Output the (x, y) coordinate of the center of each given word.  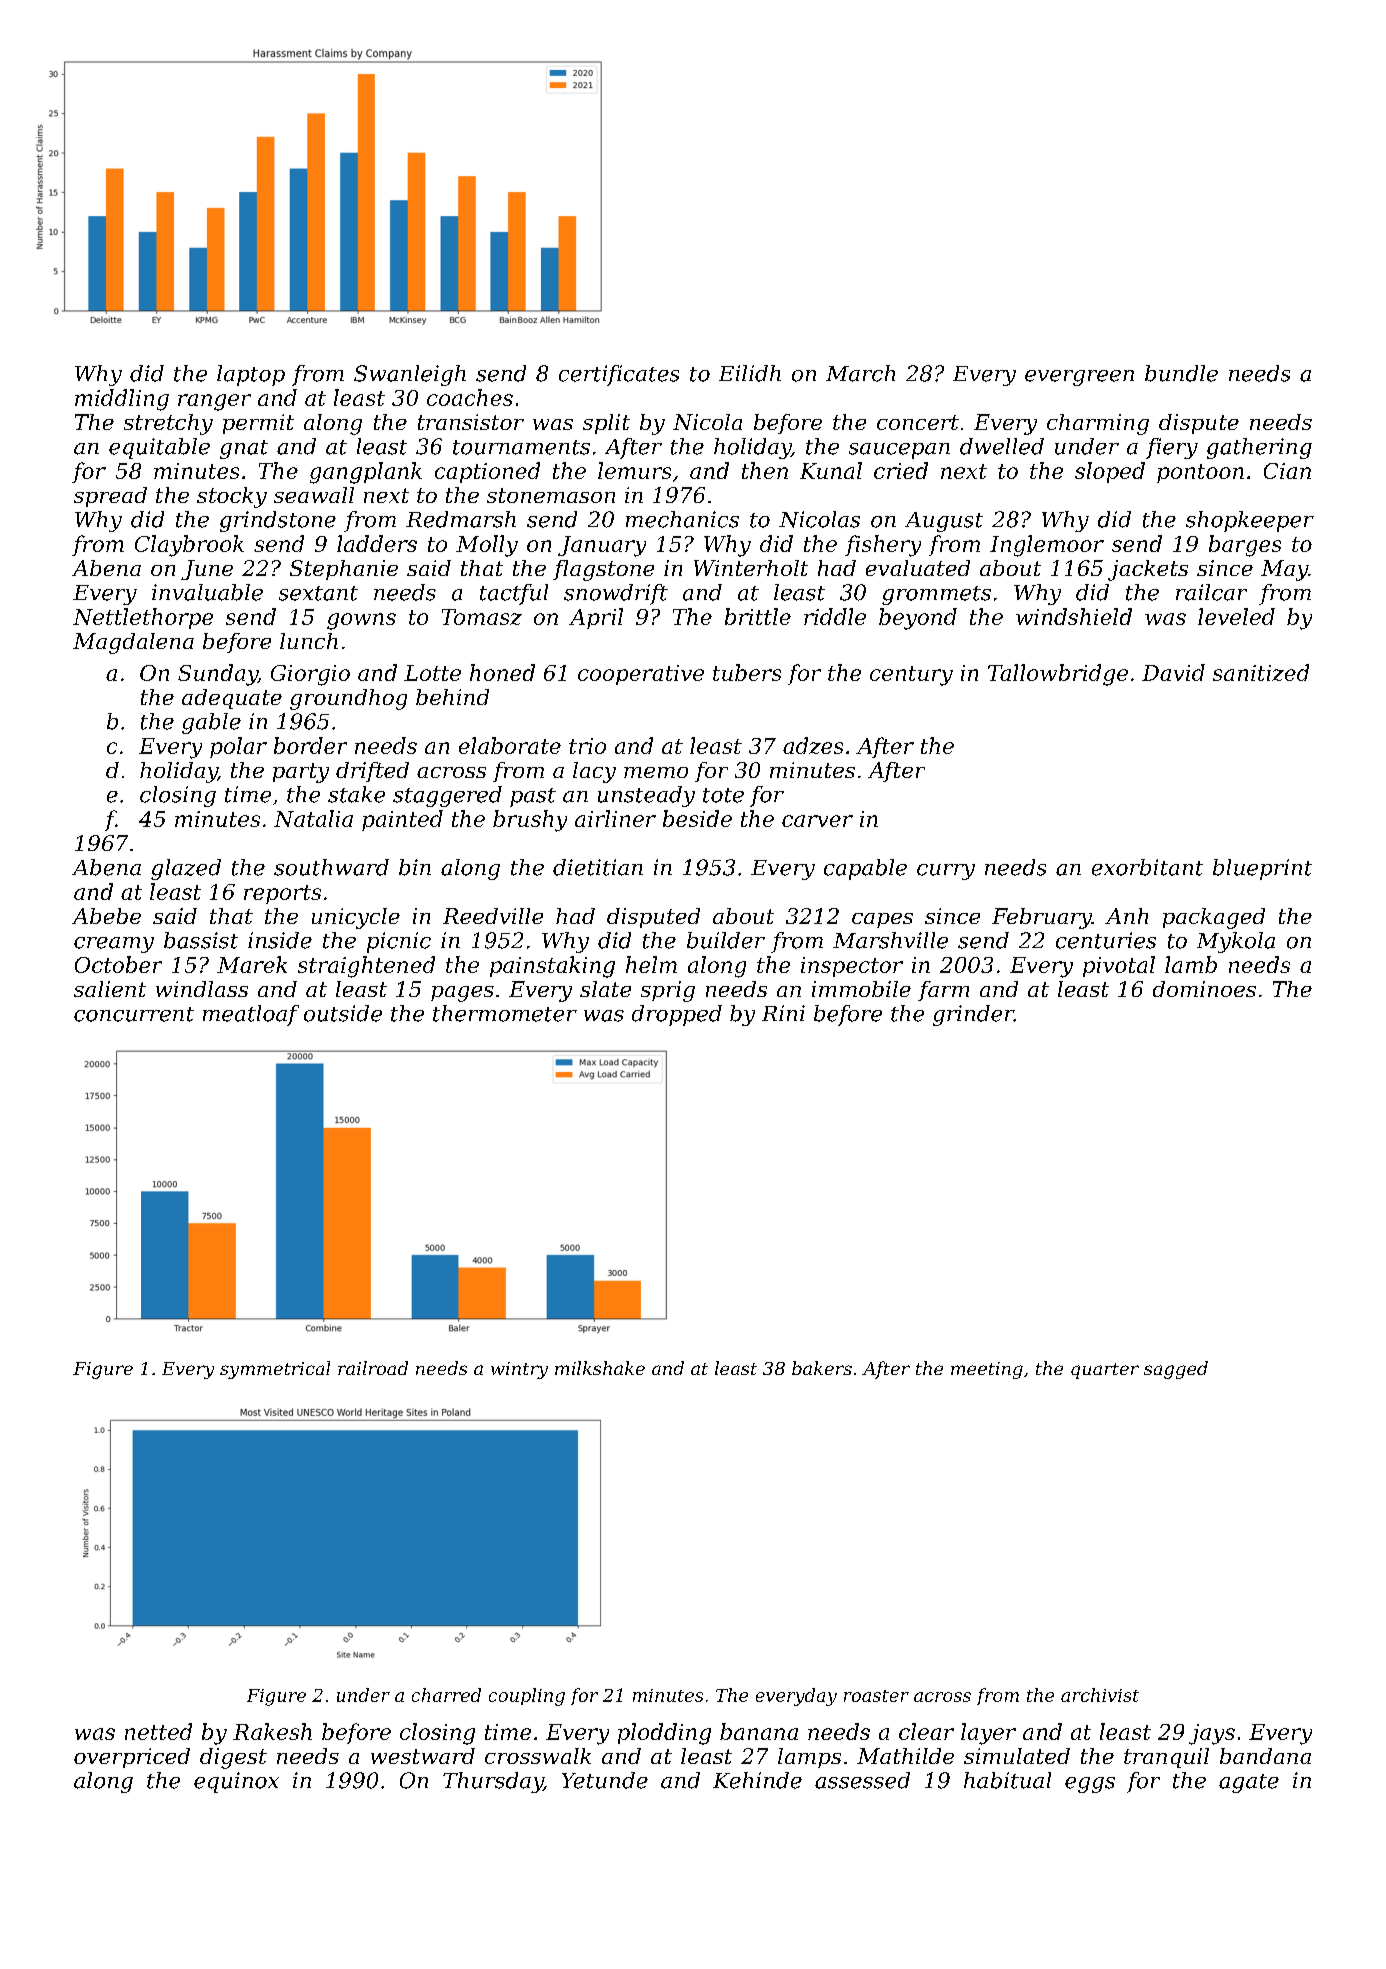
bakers (822, 1368)
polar (238, 747)
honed (502, 672)
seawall (314, 495)
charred (446, 1695)
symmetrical (275, 1370)
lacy (594, 772)
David (1173, 672)
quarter (1105, 1371)
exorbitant (1147, 867)
